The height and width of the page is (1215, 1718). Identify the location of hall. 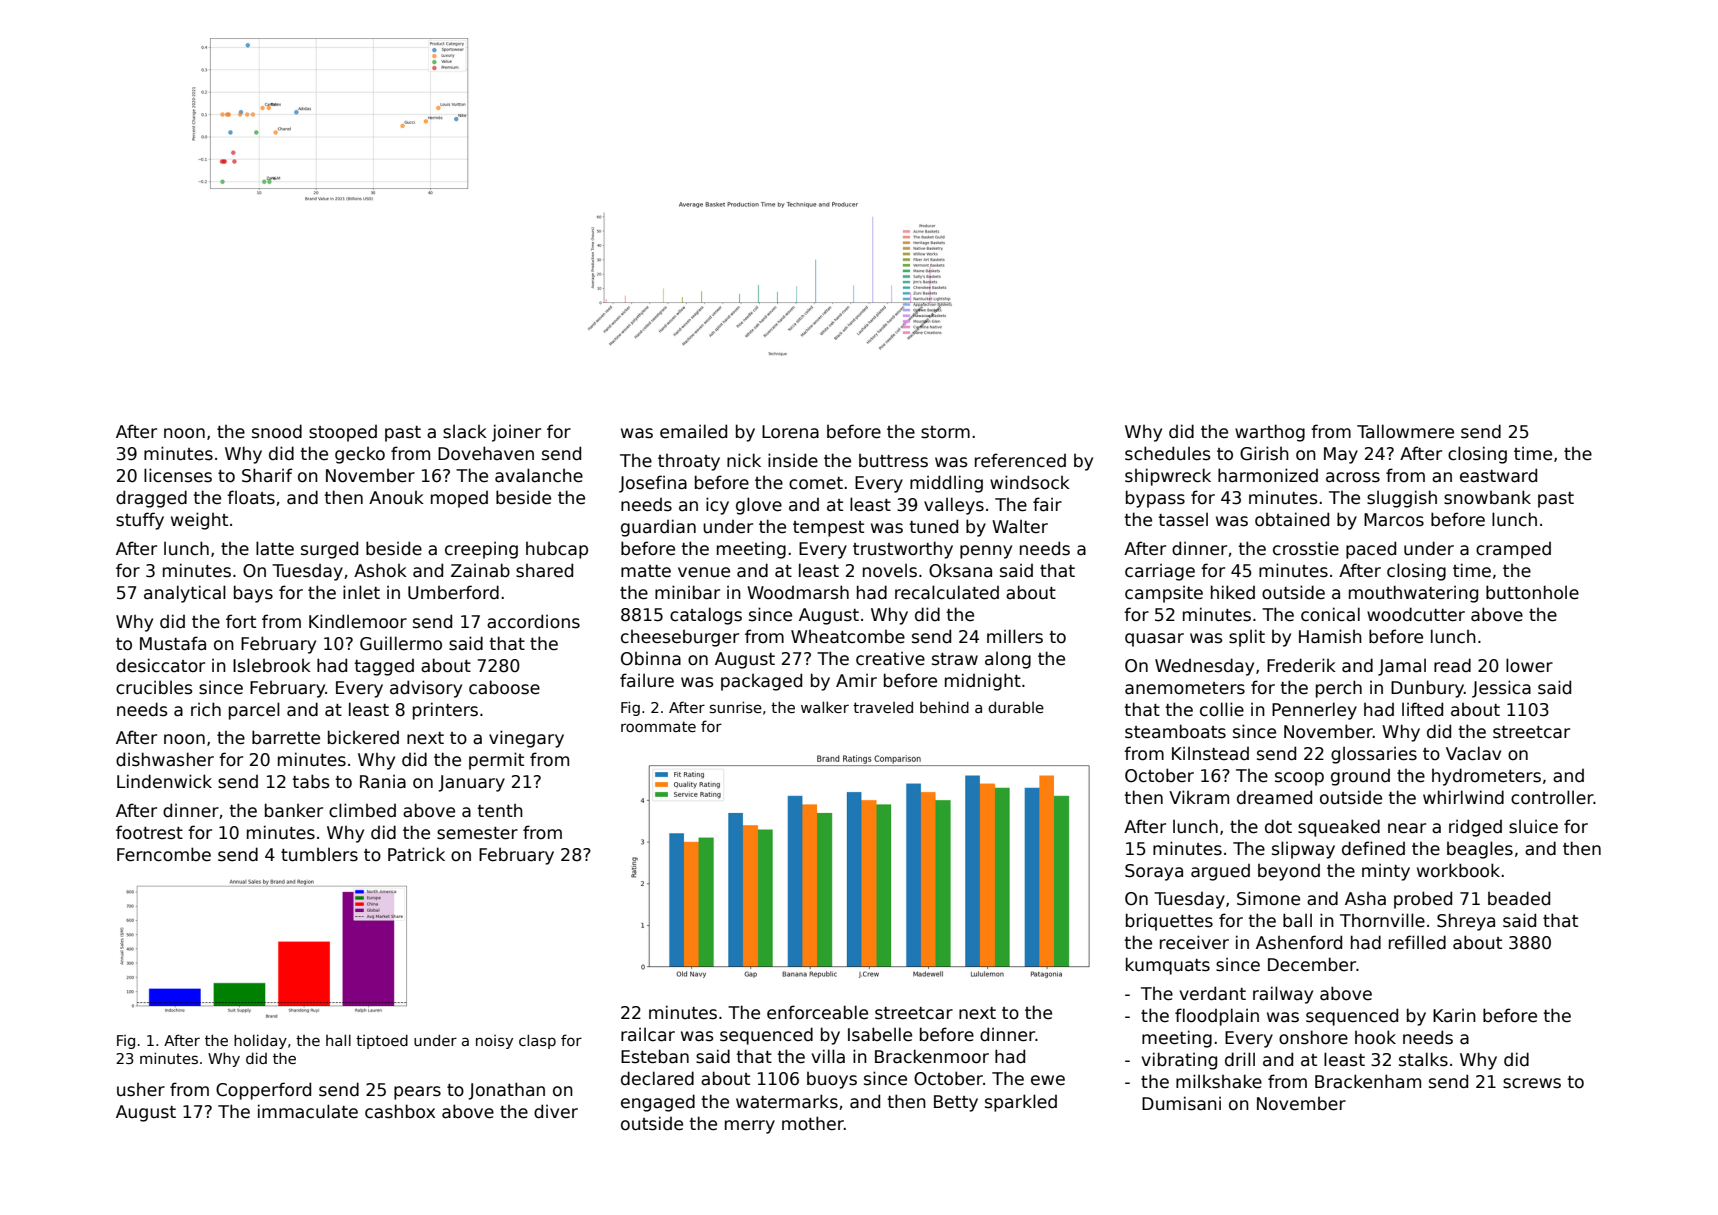
(338, 1040).
